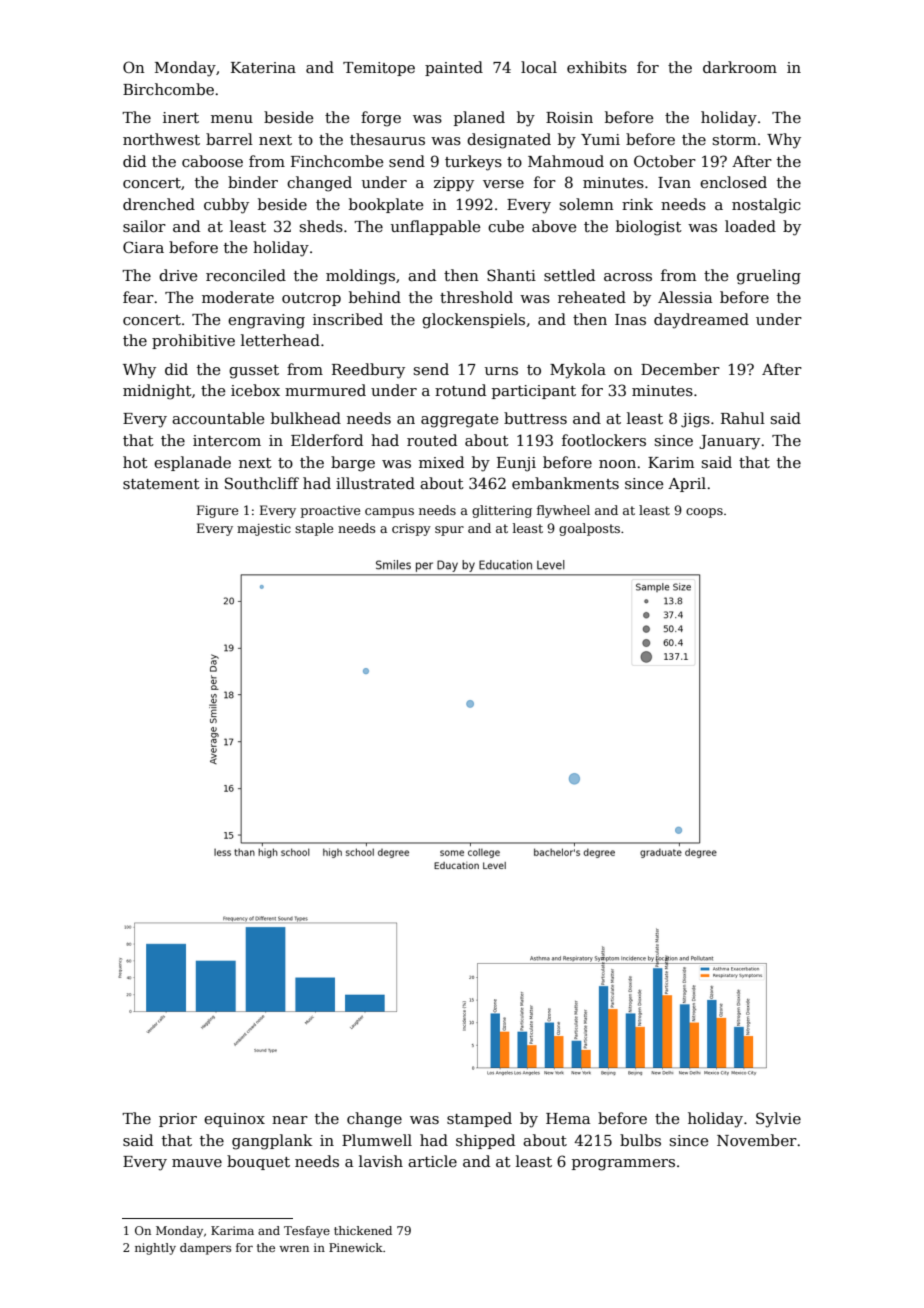 Image resolution: width=924 pixels, height=1308 pixels. Describe the element at coordinates (155, 1249) in the page. I see `nightly` at that location.
